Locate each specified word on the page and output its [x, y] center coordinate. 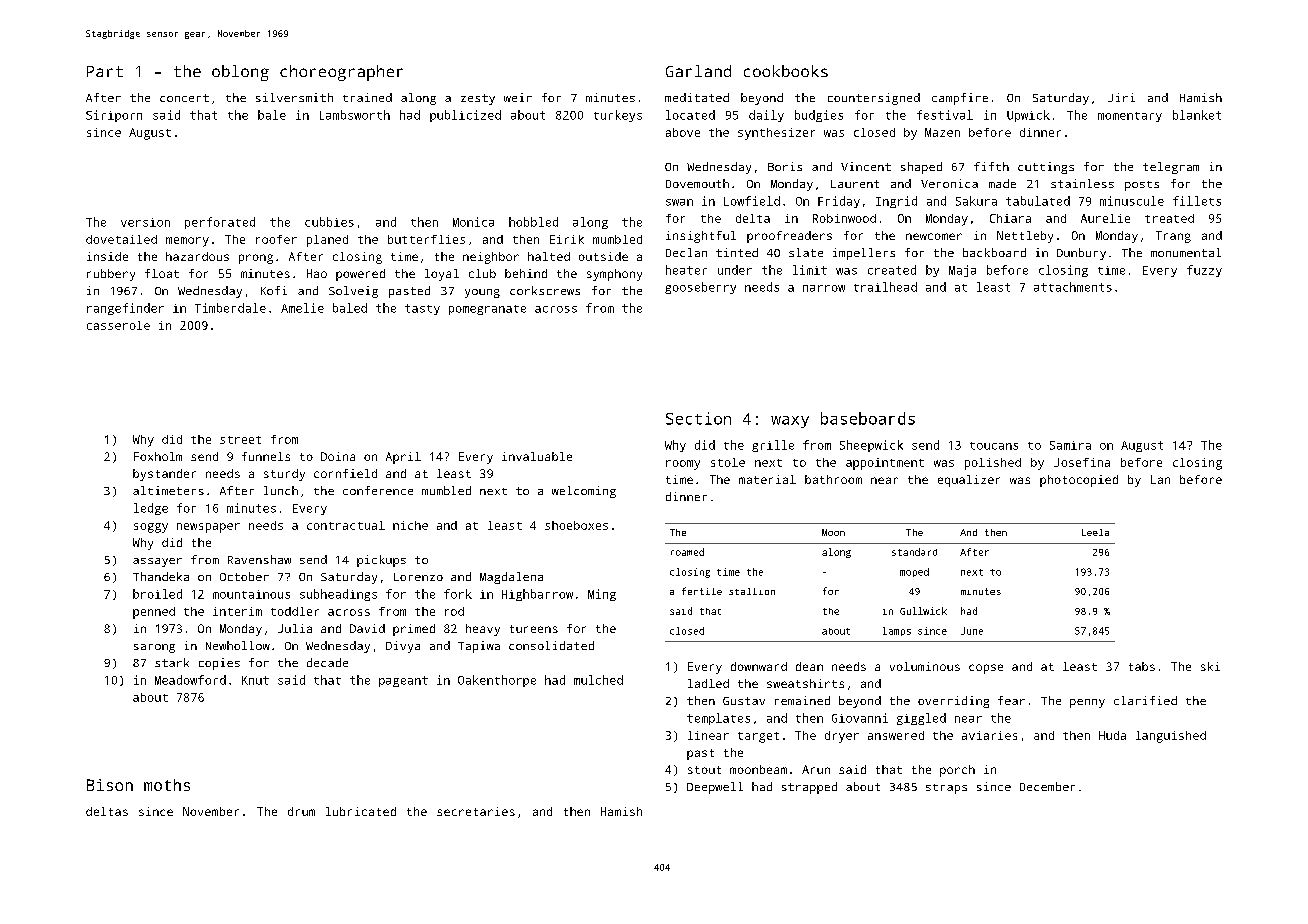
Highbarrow [537, 595]
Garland [698, 71]
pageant [403, 681]
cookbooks [786, 71]
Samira [1070, 445]
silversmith [294, 97]
